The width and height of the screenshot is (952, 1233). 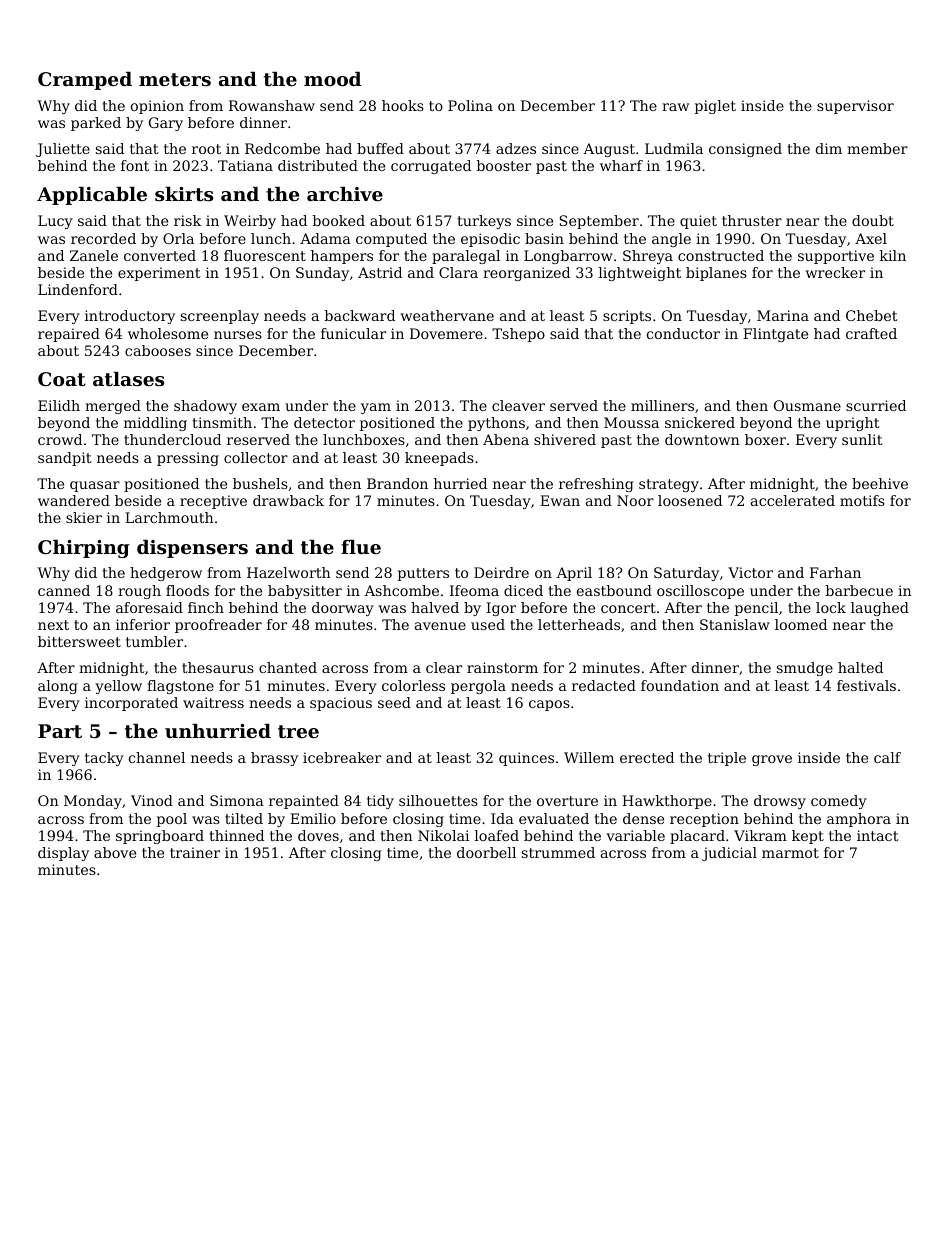 What do you see at coordinates (446, 333) in the screenshot?
I see `Dovemere` at bounding box center [446, 333].
